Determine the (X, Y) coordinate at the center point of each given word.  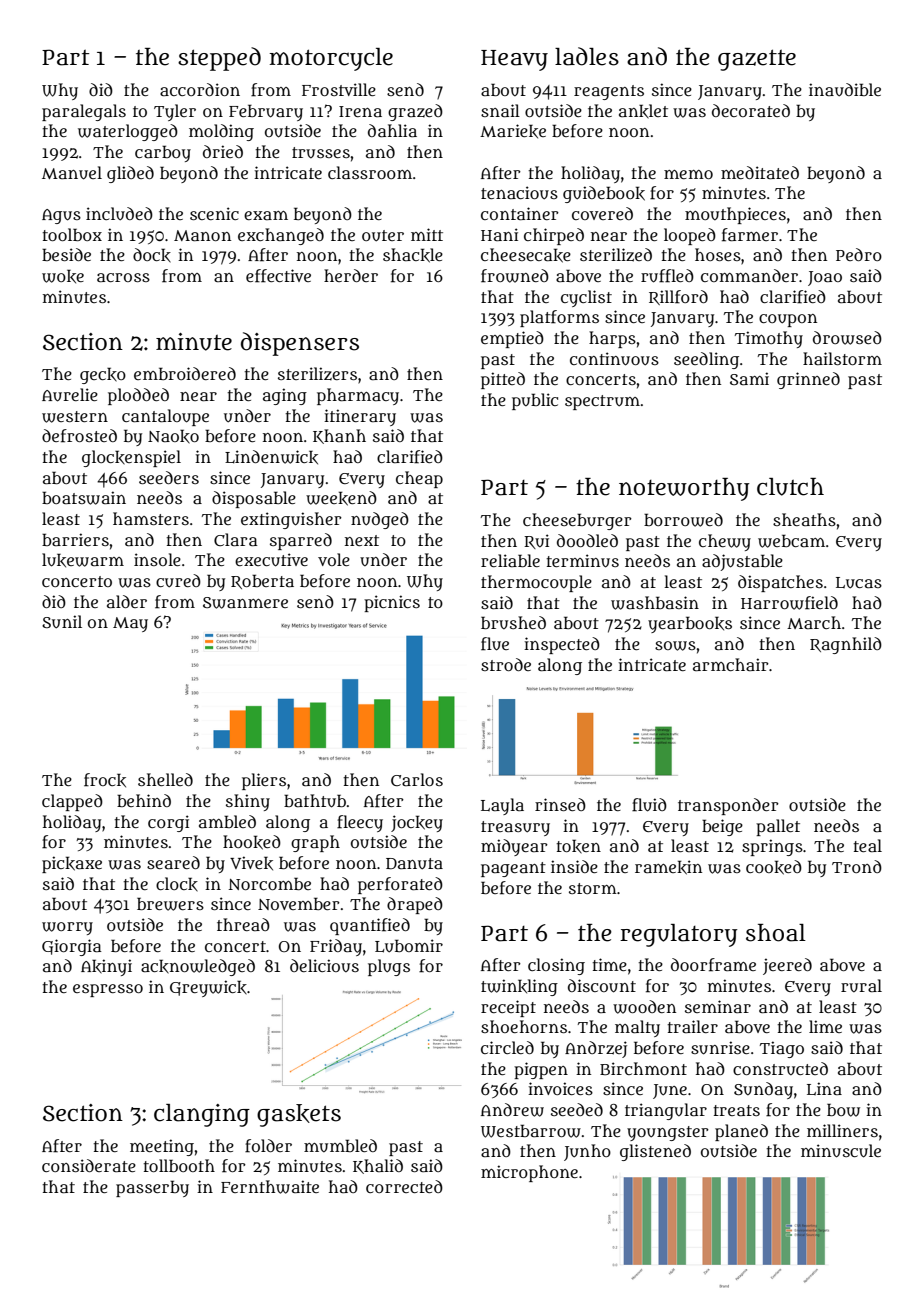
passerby (152, 1188)
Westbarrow (531, 1131)
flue (495, 644)
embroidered (185, 373)
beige (722, 827)
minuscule (841, 1151)
